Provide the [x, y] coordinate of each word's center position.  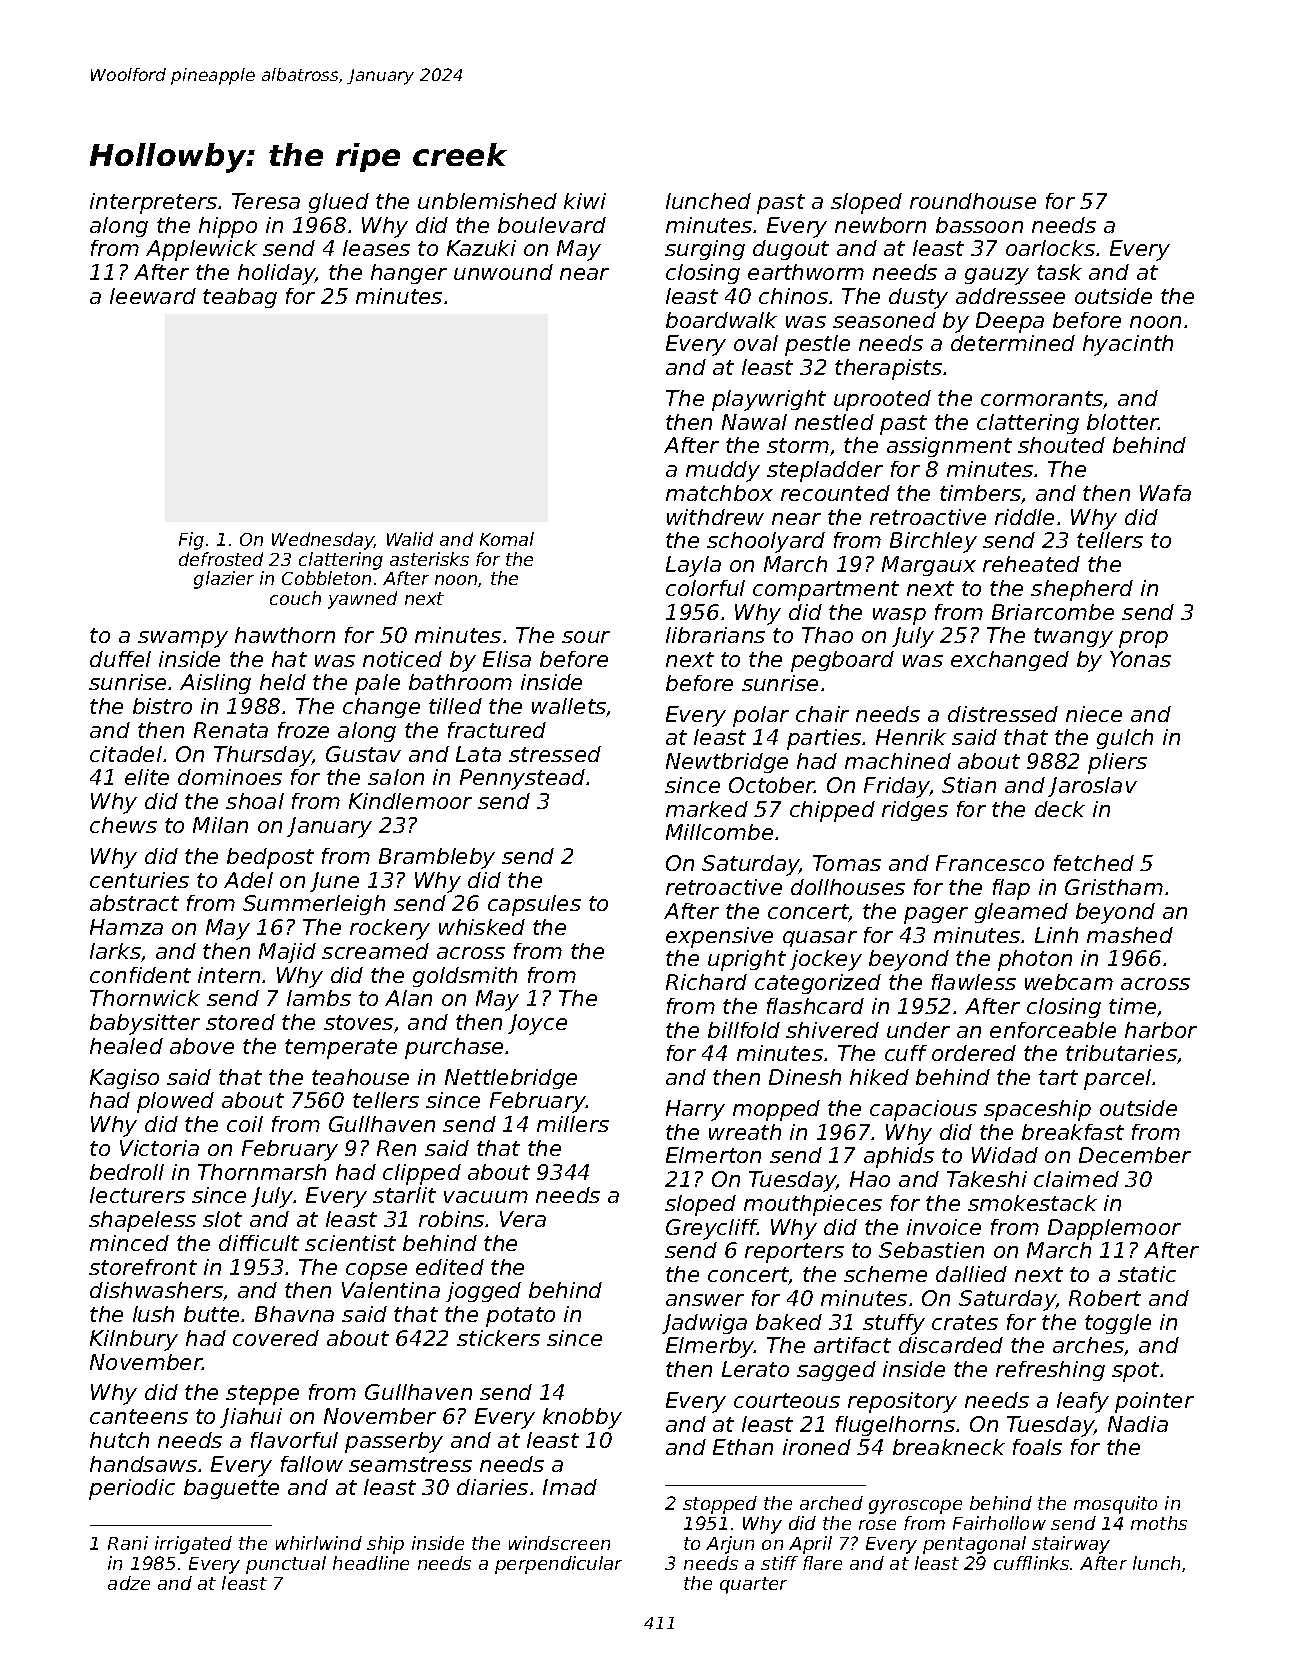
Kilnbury [134, 1340]
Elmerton [713, 1155]
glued [339, 203]
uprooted [882, 400]
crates [965, 1322]
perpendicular [558, 1565]
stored [240, 1022]
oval [756, 343]
